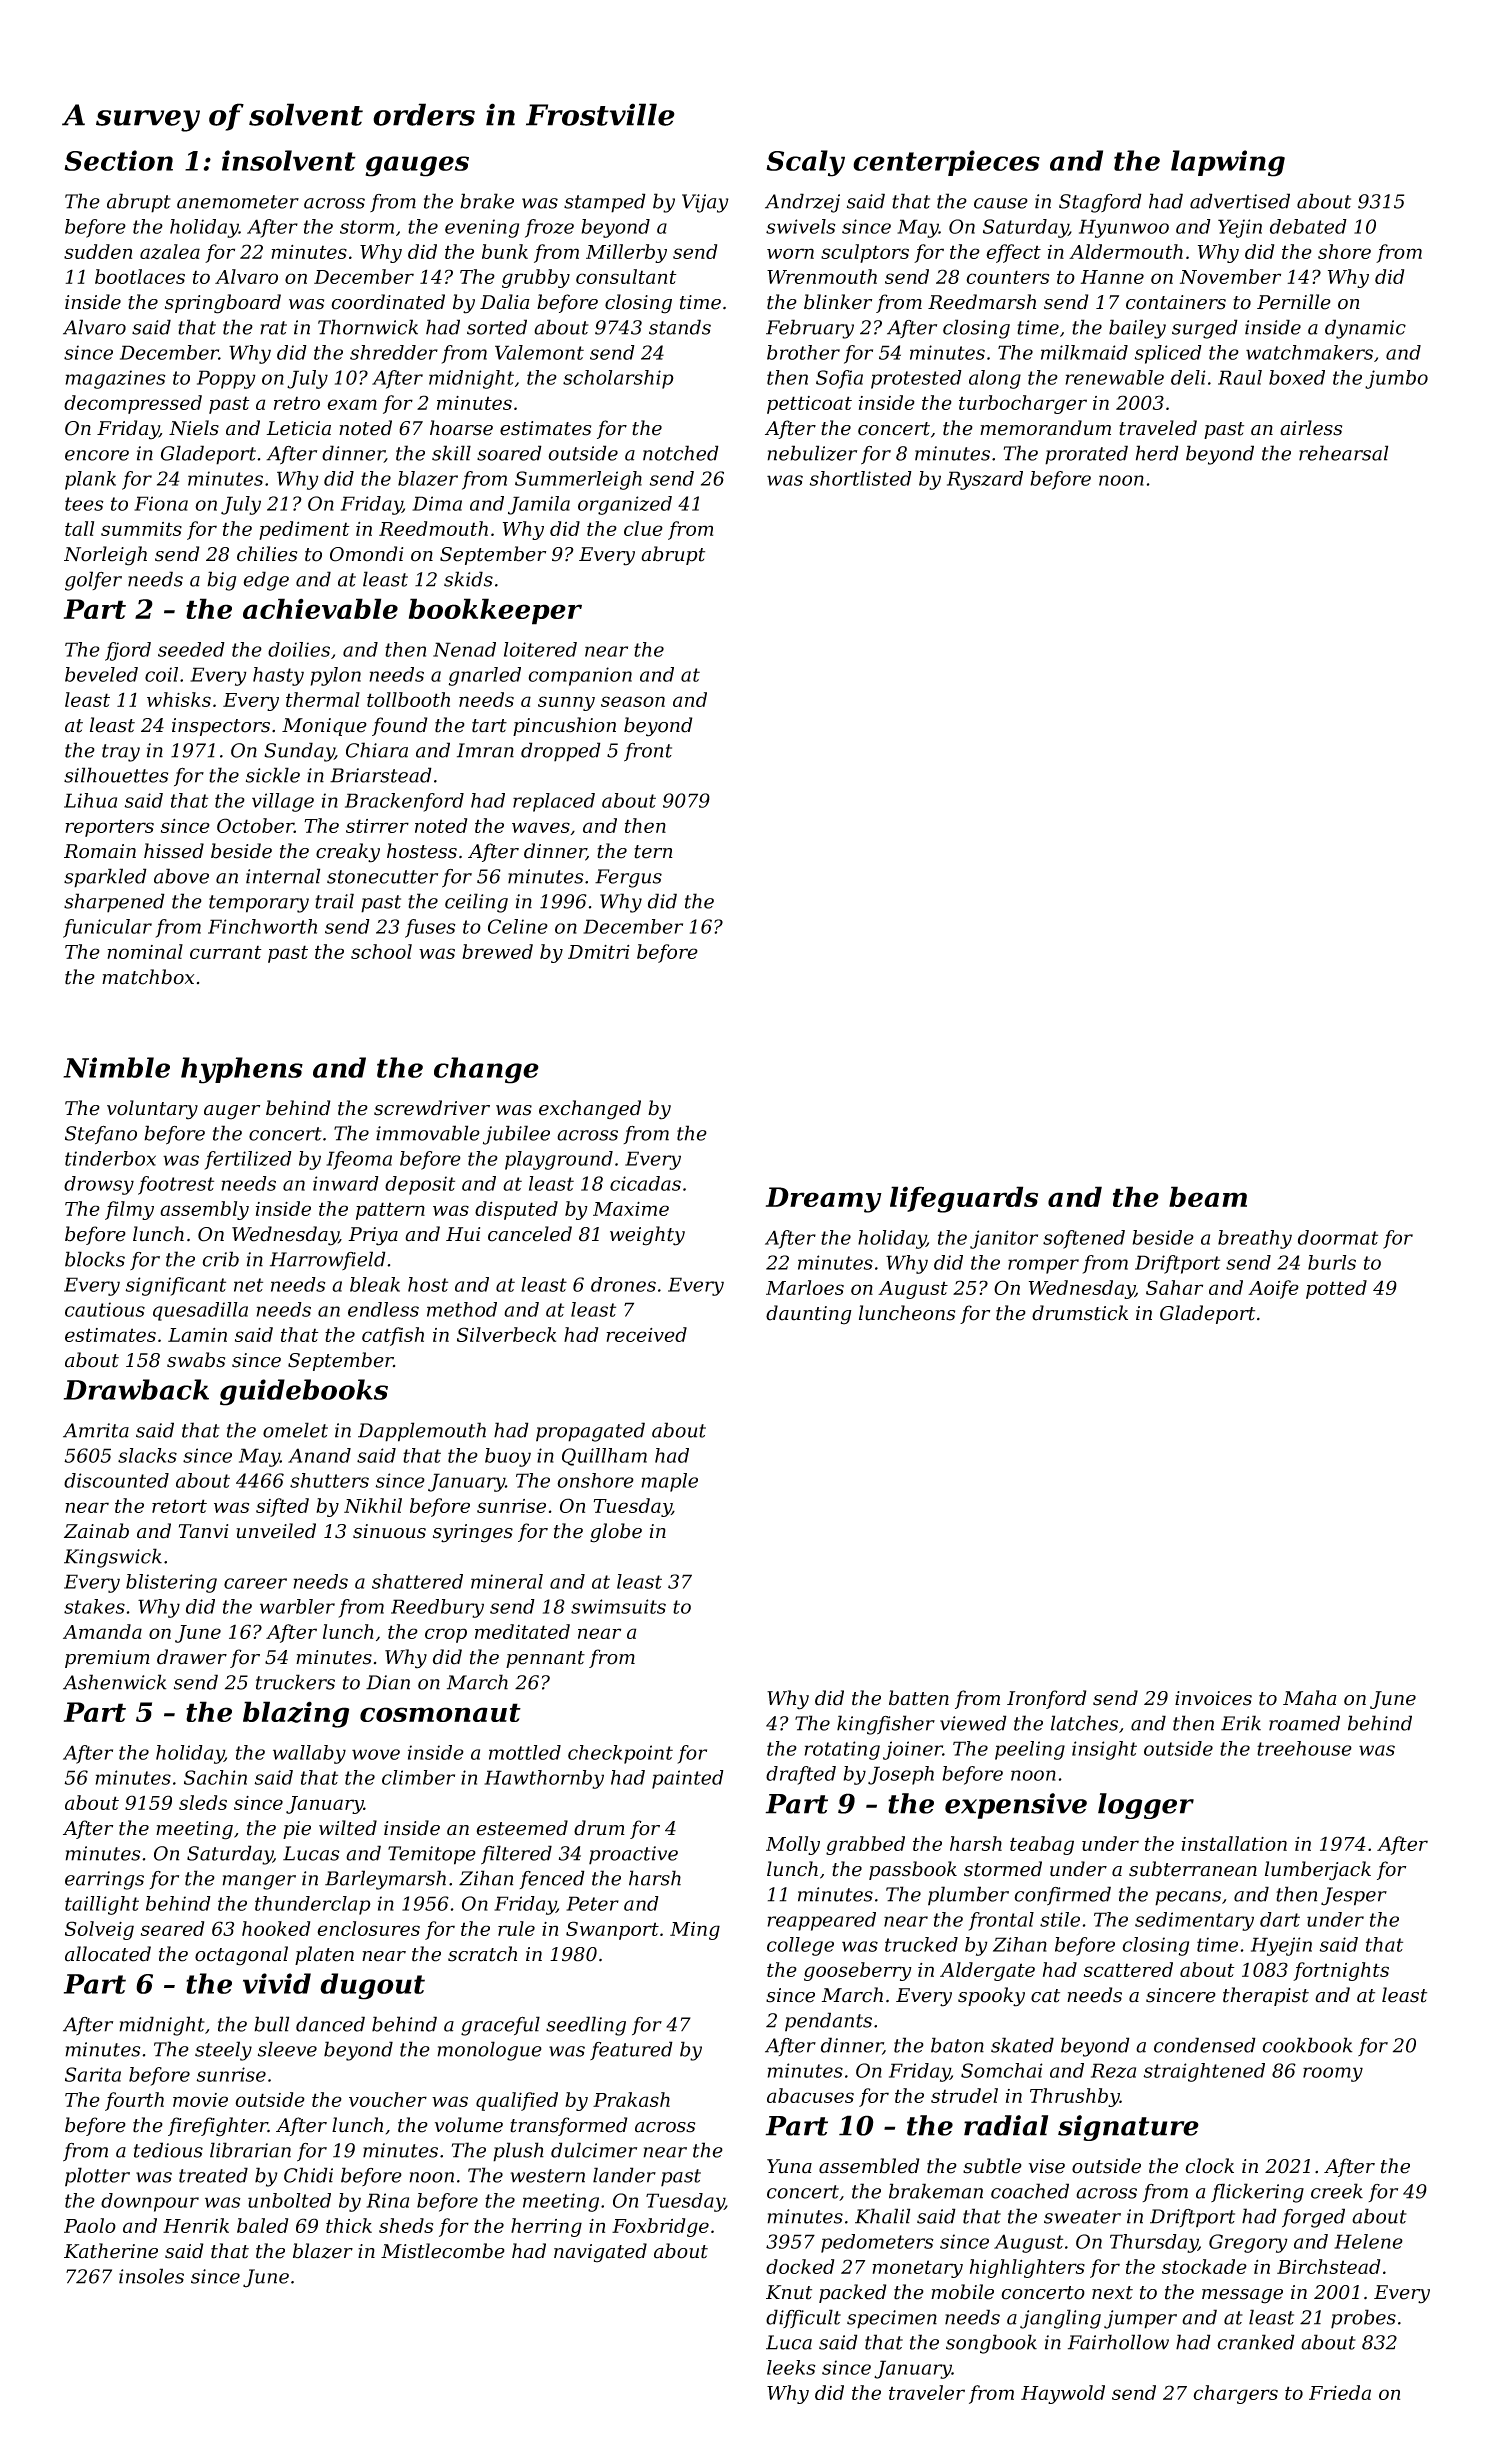  I want to click on skids, so click(468, 579).
